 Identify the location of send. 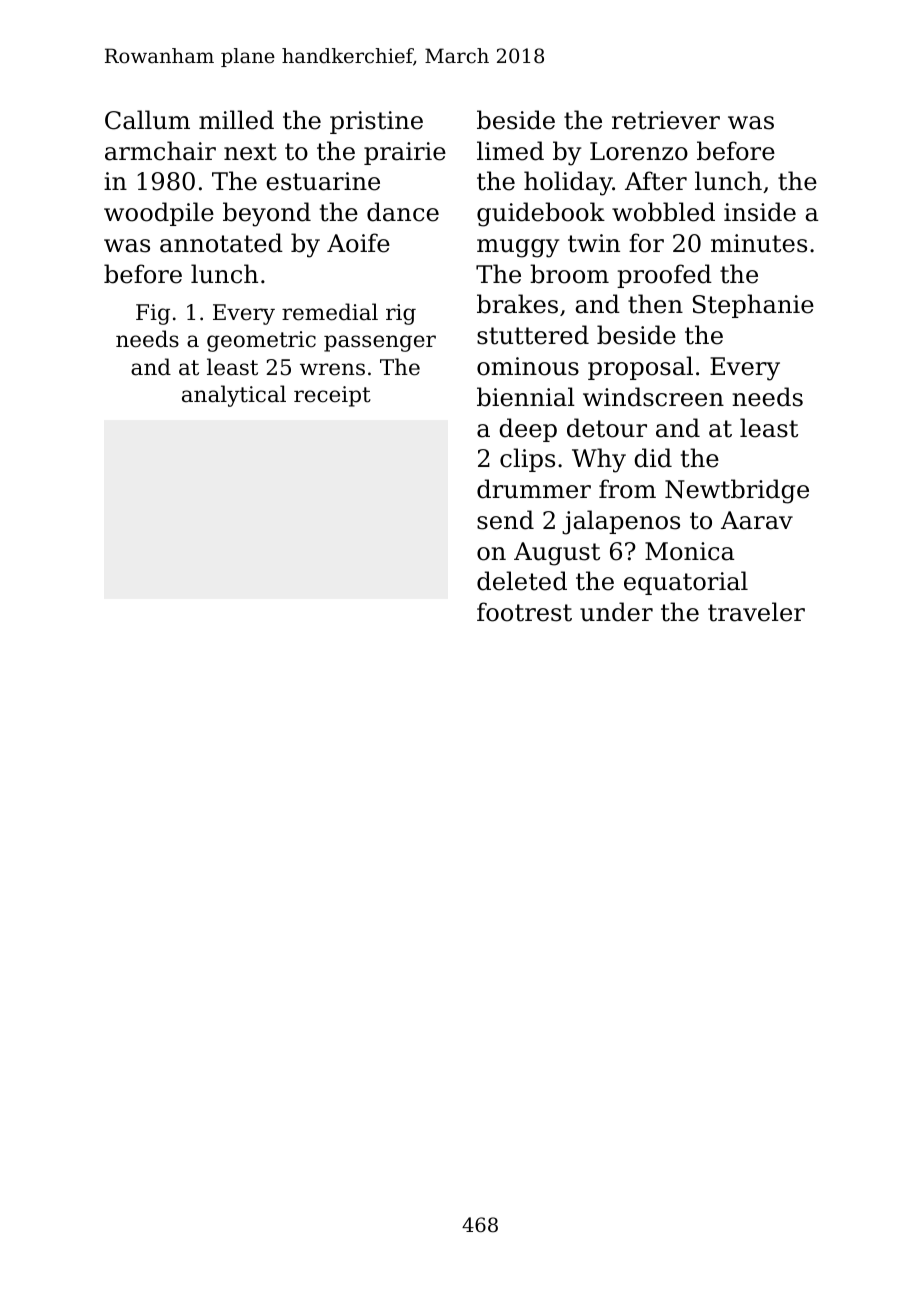
(505, 520).
